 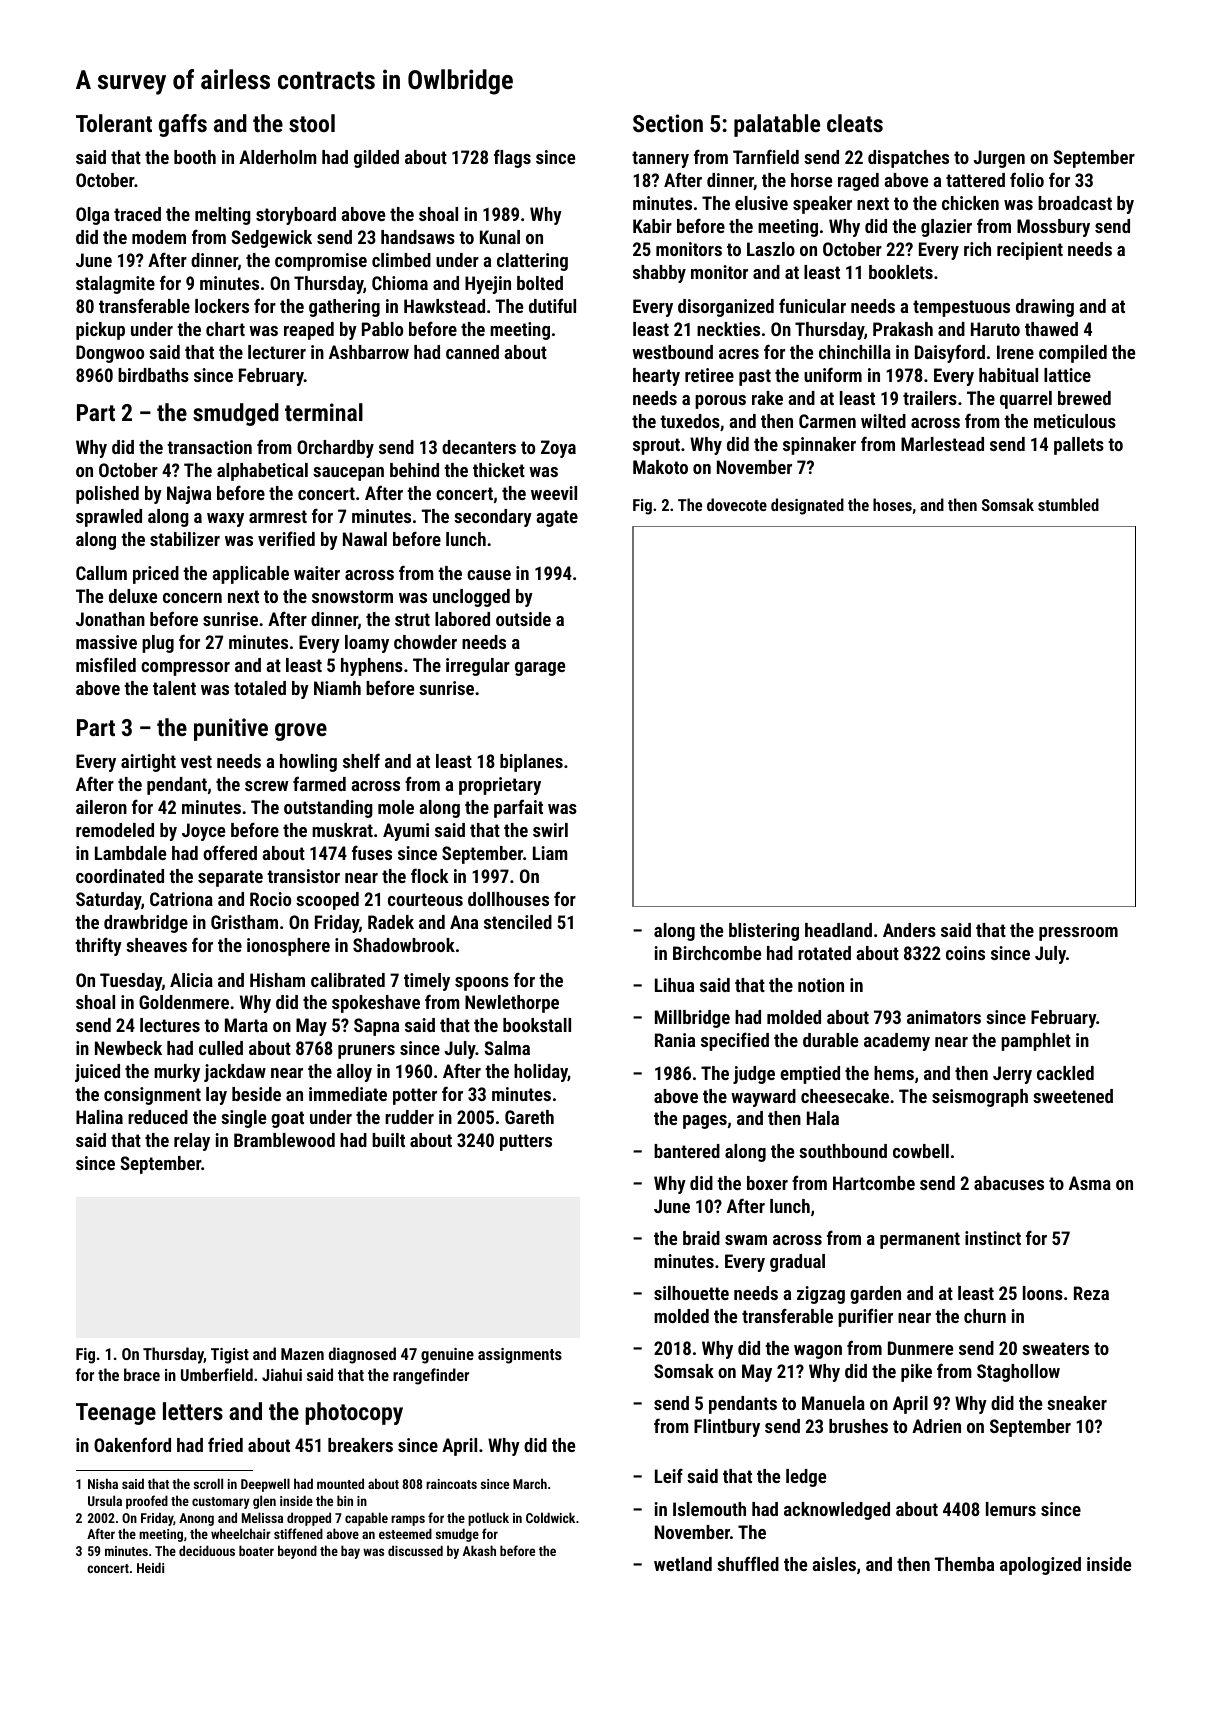 I want to click on Saturday, so click(x=108, y=901).
